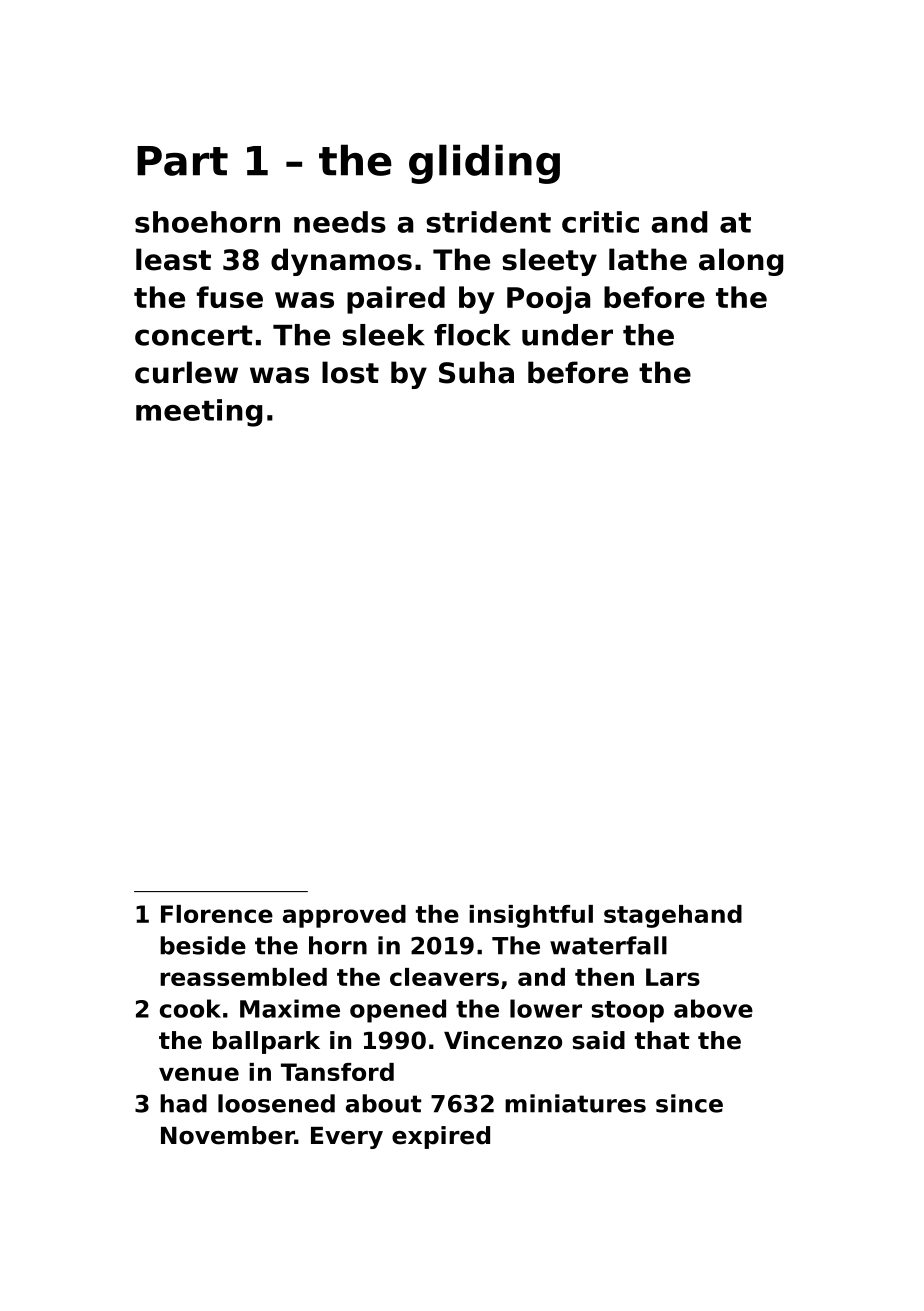  I want to click on sleek, so click(383, 335).
